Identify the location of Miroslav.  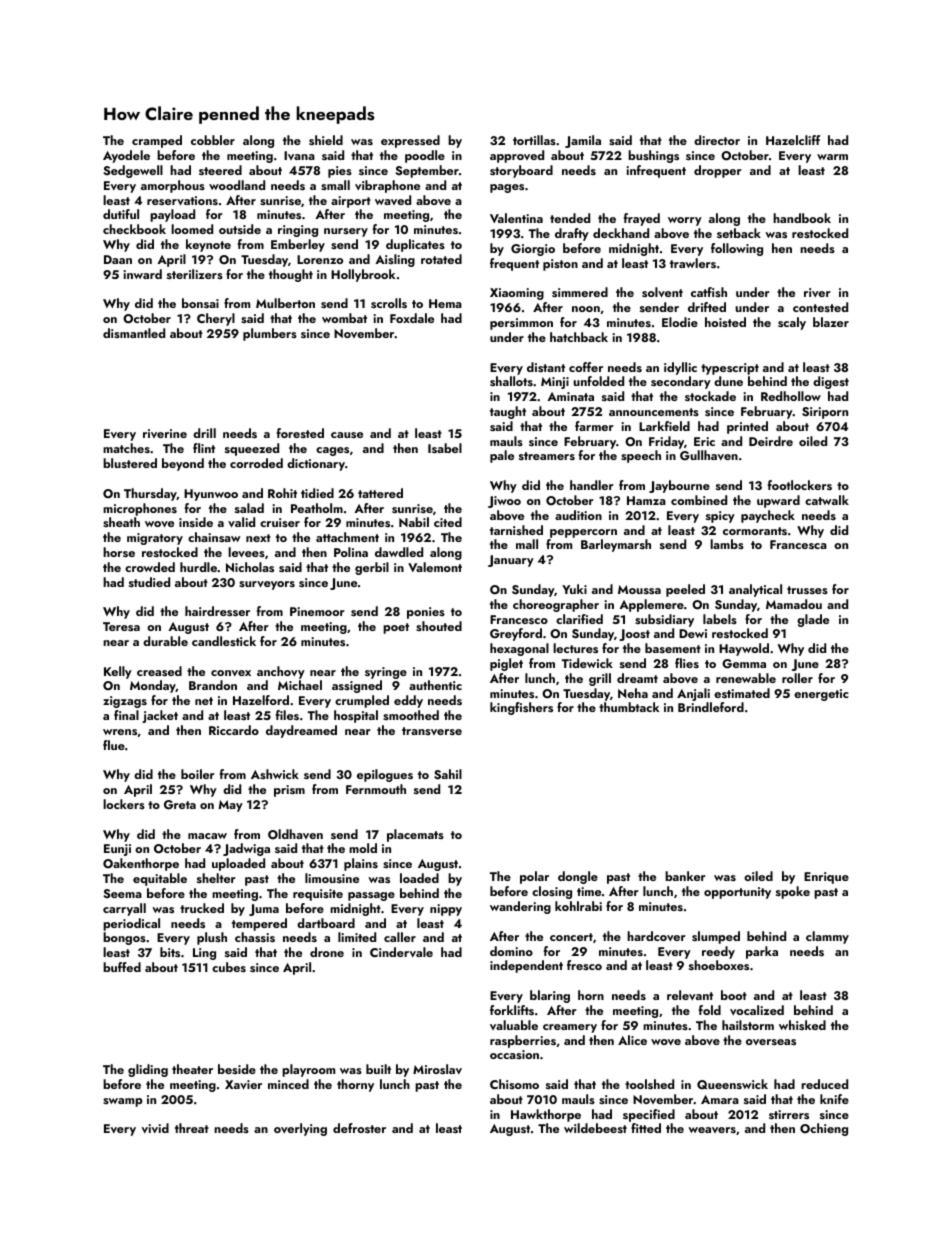
(437, 1069).
